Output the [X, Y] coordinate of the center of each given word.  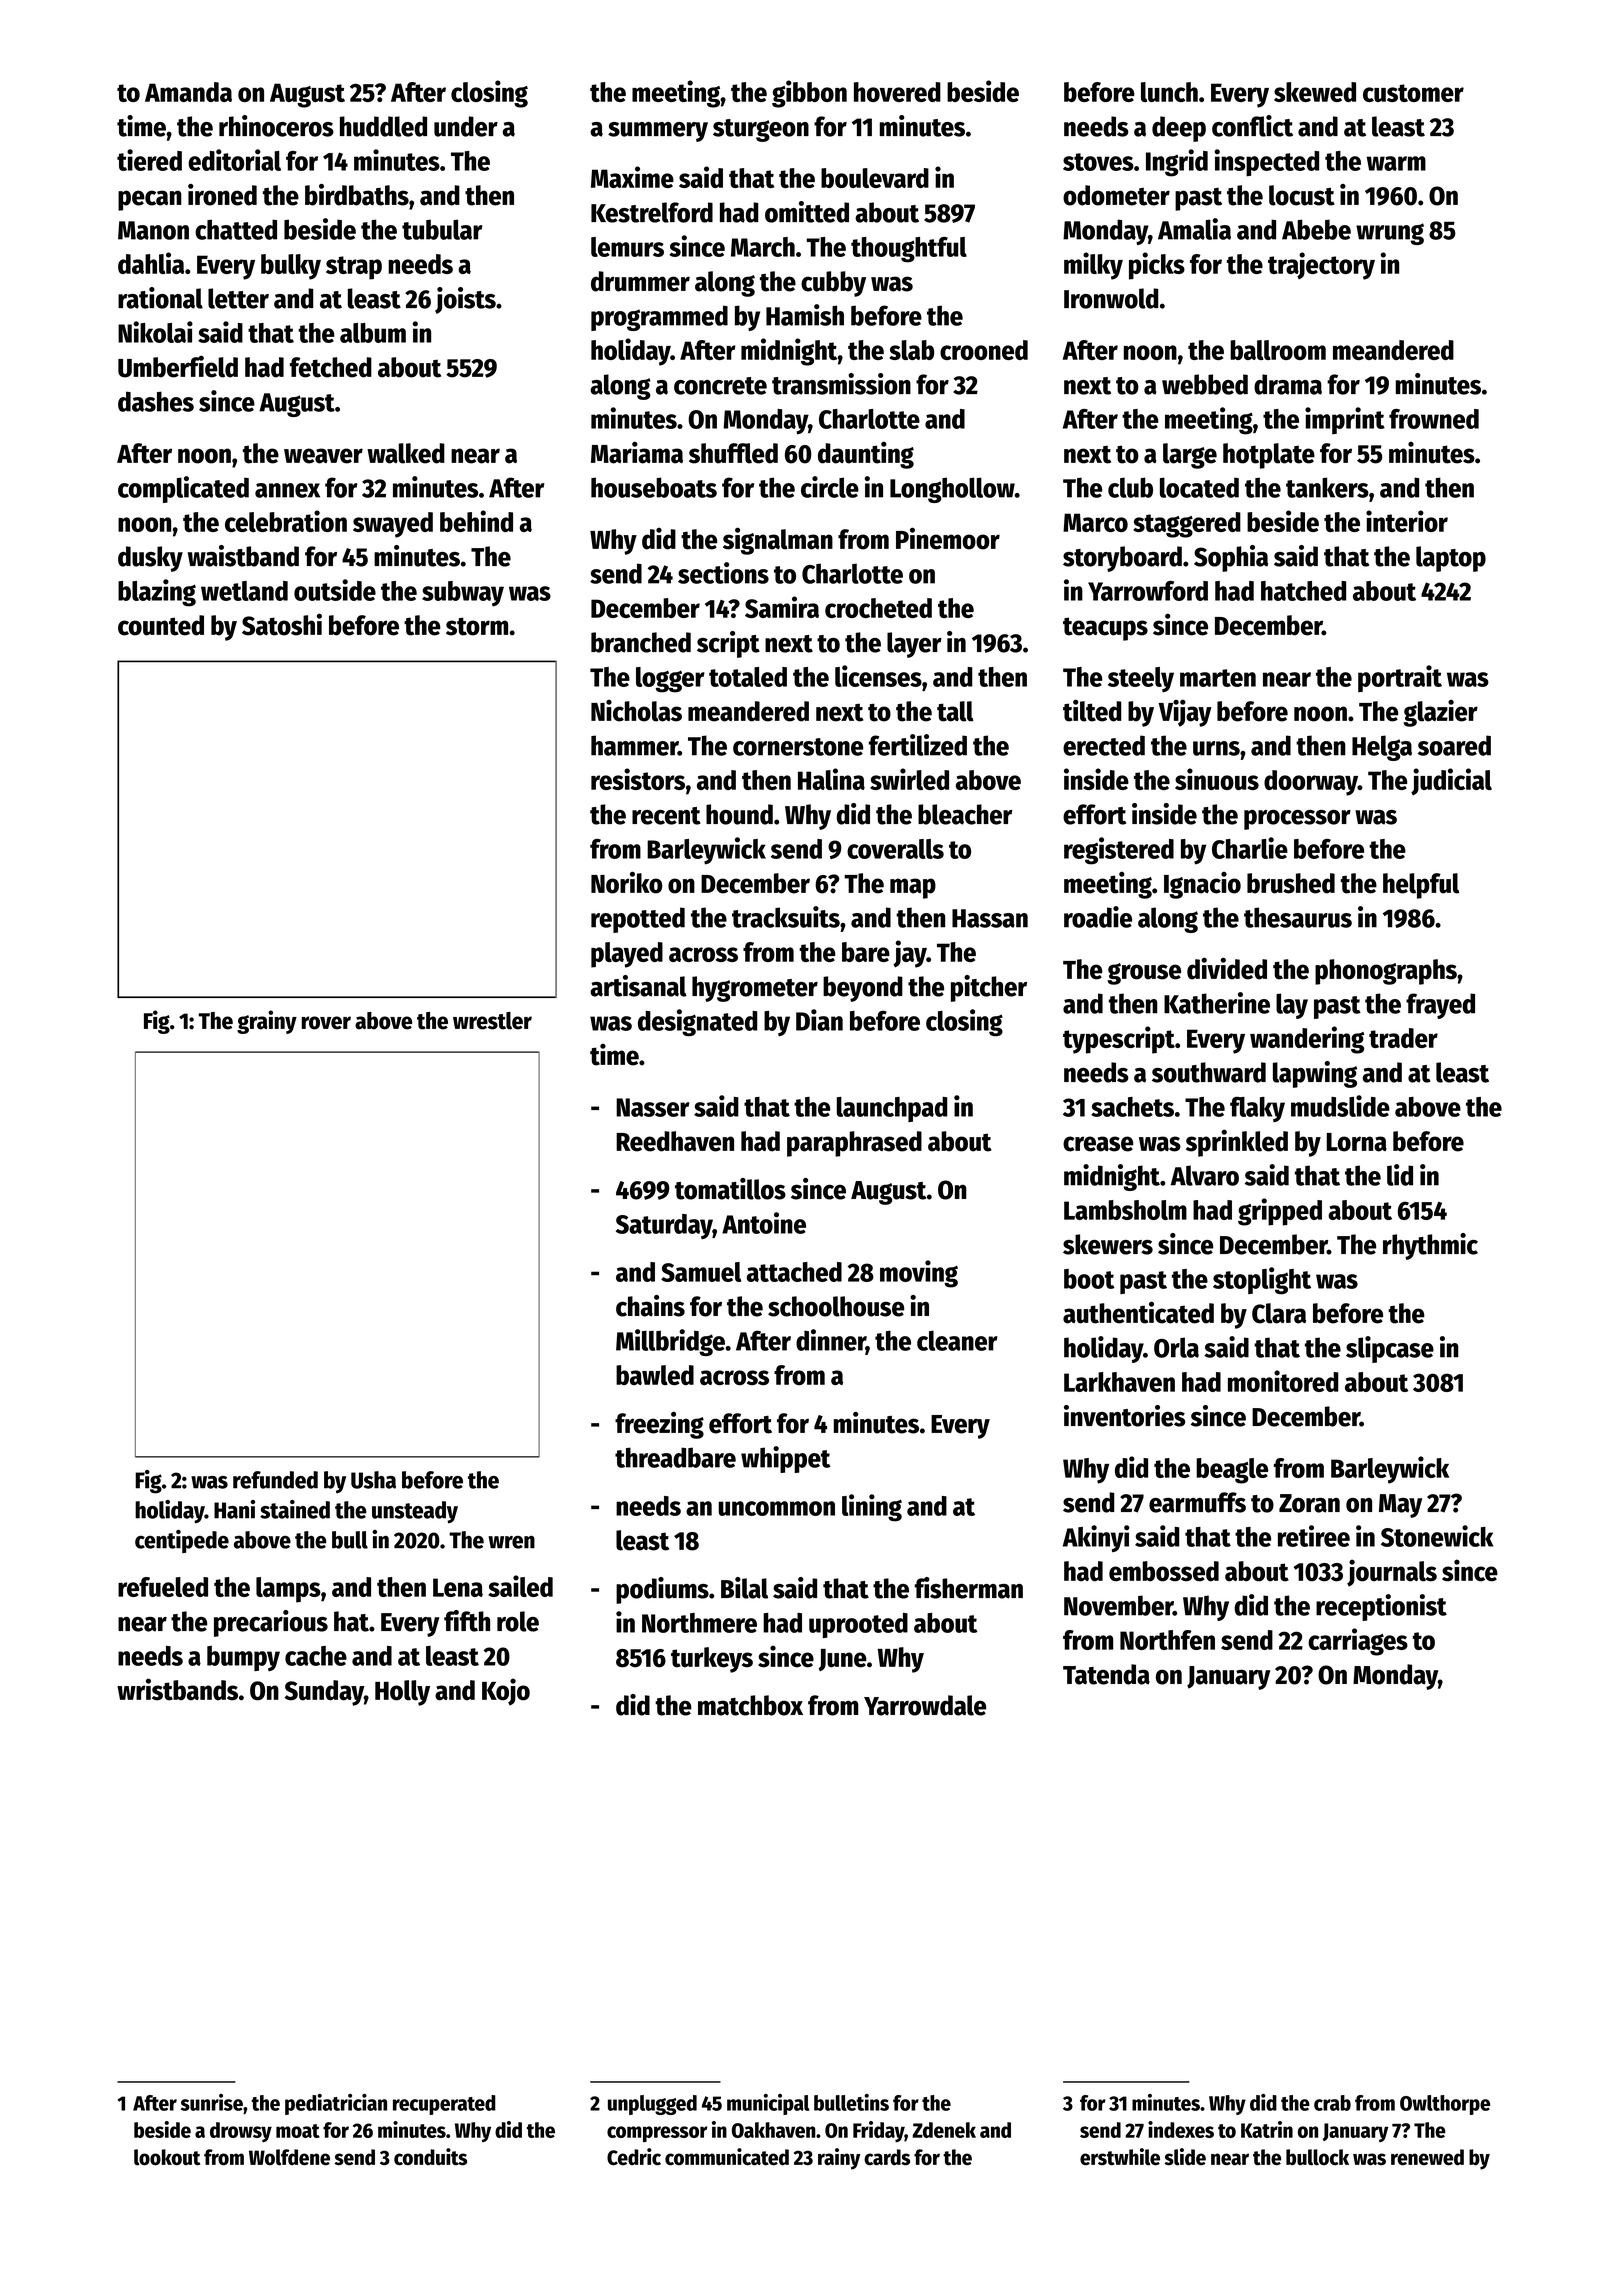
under [466, 126]
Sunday [324, 1693]
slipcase [1390, 1349]
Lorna [1357, 1142]
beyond [863, 989]
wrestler [492, 1021]
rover [326, 1023]
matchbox [750, 1705]
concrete [720, 386]
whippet [786, 1459]
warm [1396, 163]
